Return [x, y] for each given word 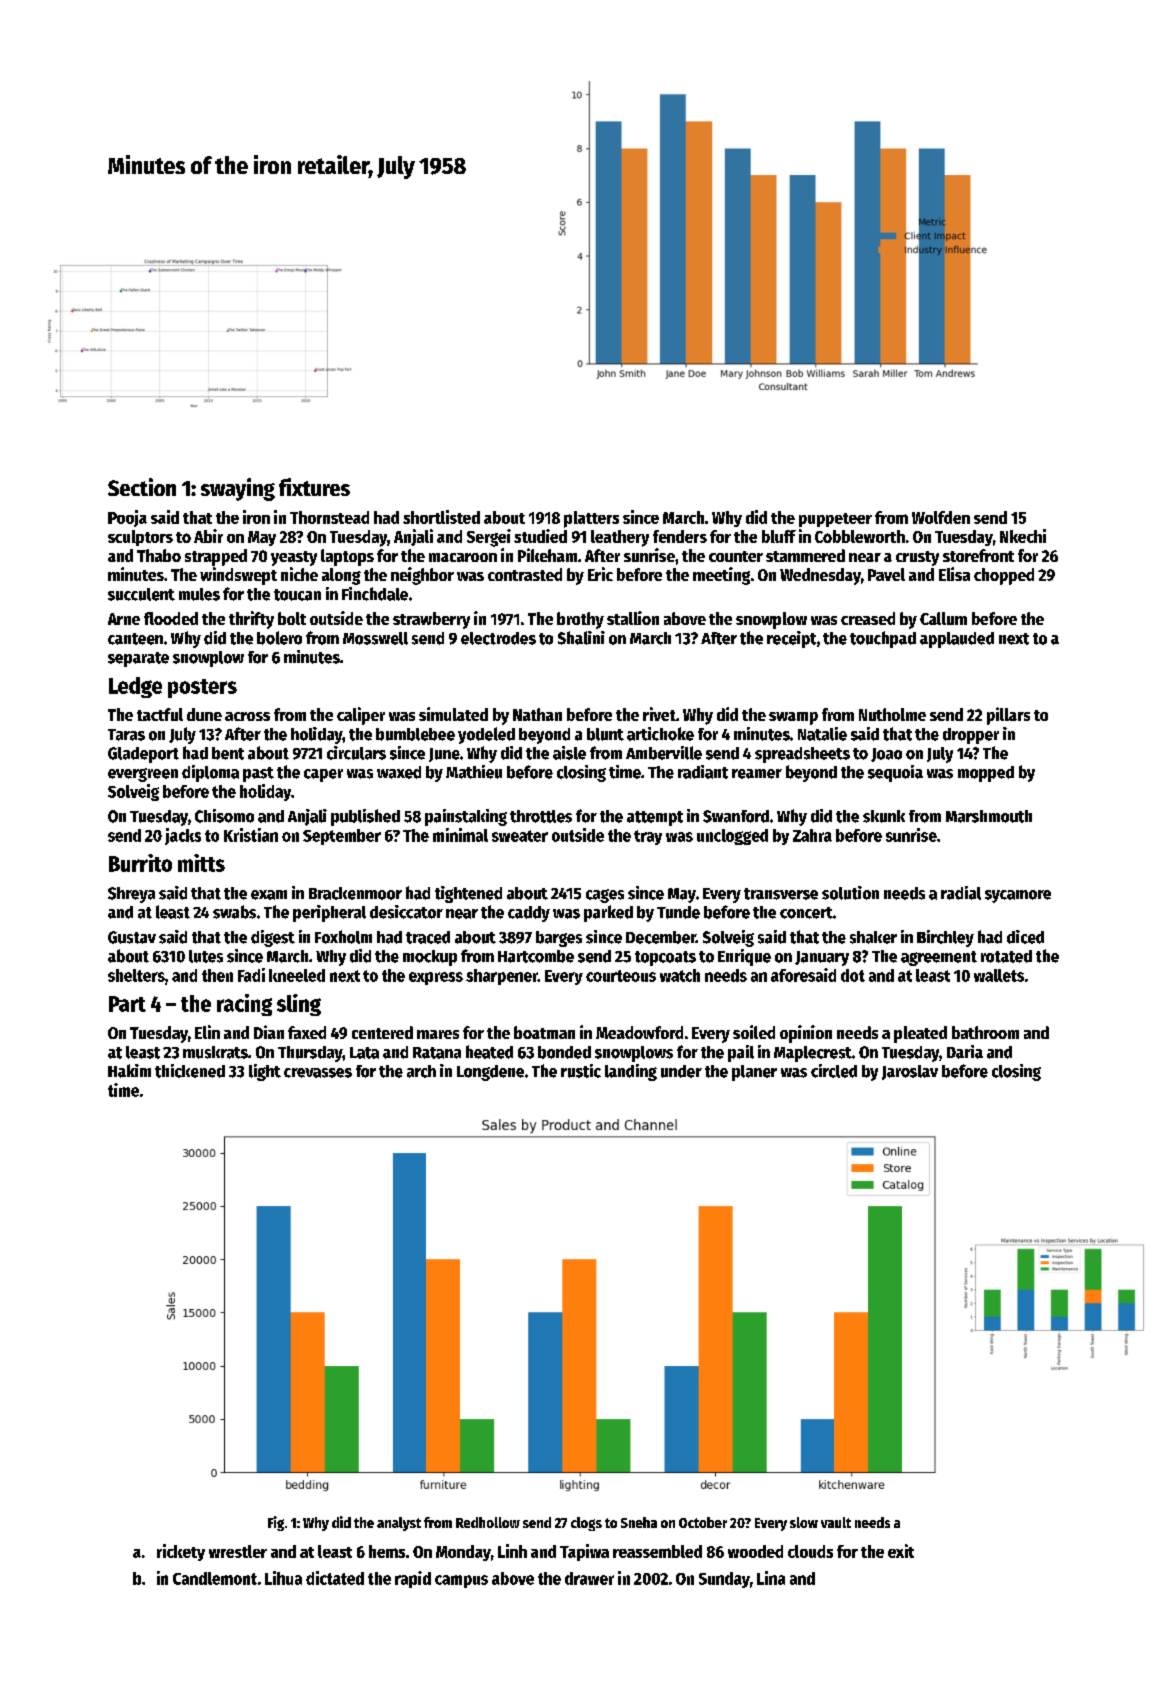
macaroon [463, 557]
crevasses [318, 1073]
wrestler [238, 1551]
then [217, 975]
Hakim [129, 1071]
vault [836, 1522]
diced [1025, 937]
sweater [520, 836]
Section [142, 487]
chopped [1004, 576]
